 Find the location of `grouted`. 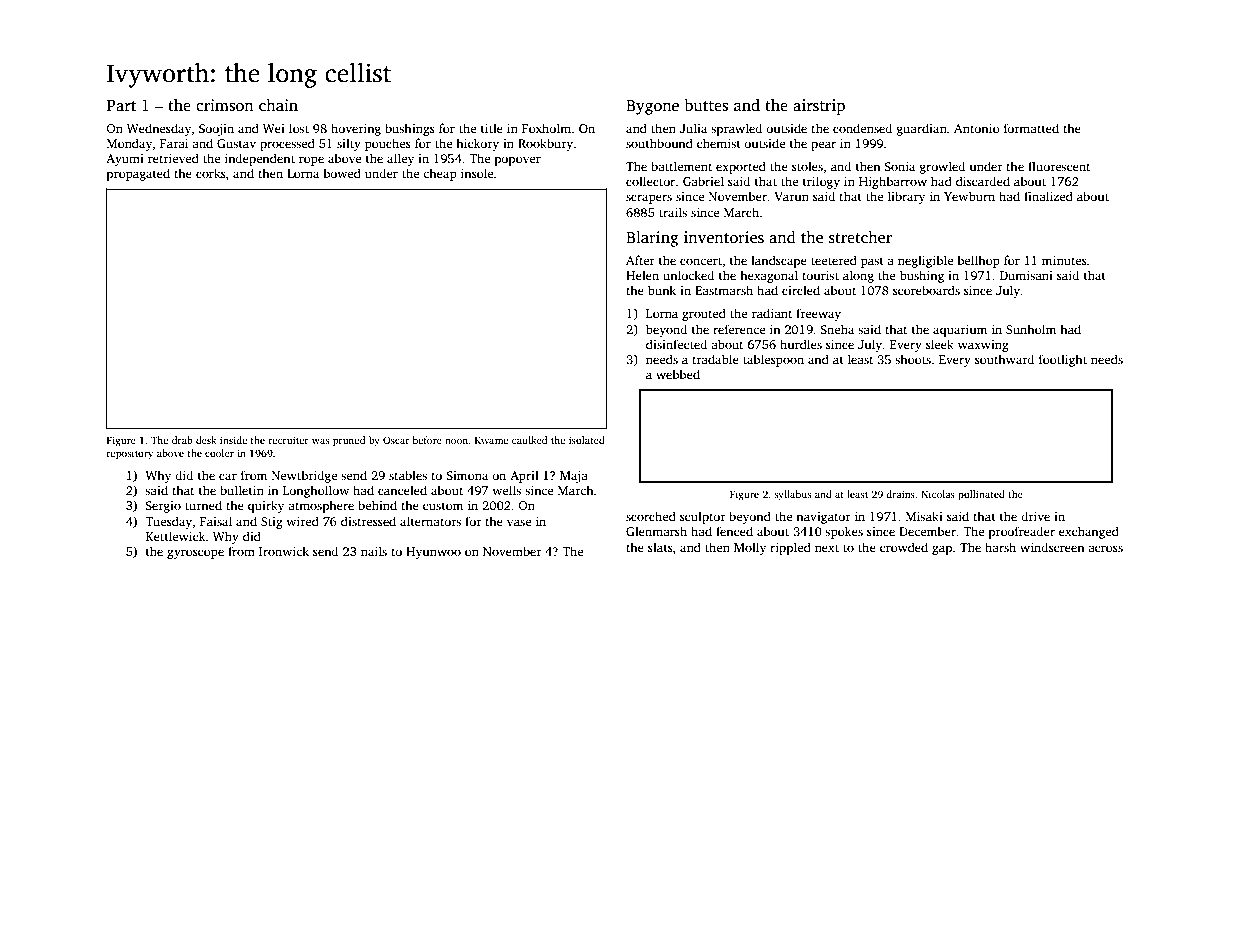

grouted is located at coordinates (704, 314).
